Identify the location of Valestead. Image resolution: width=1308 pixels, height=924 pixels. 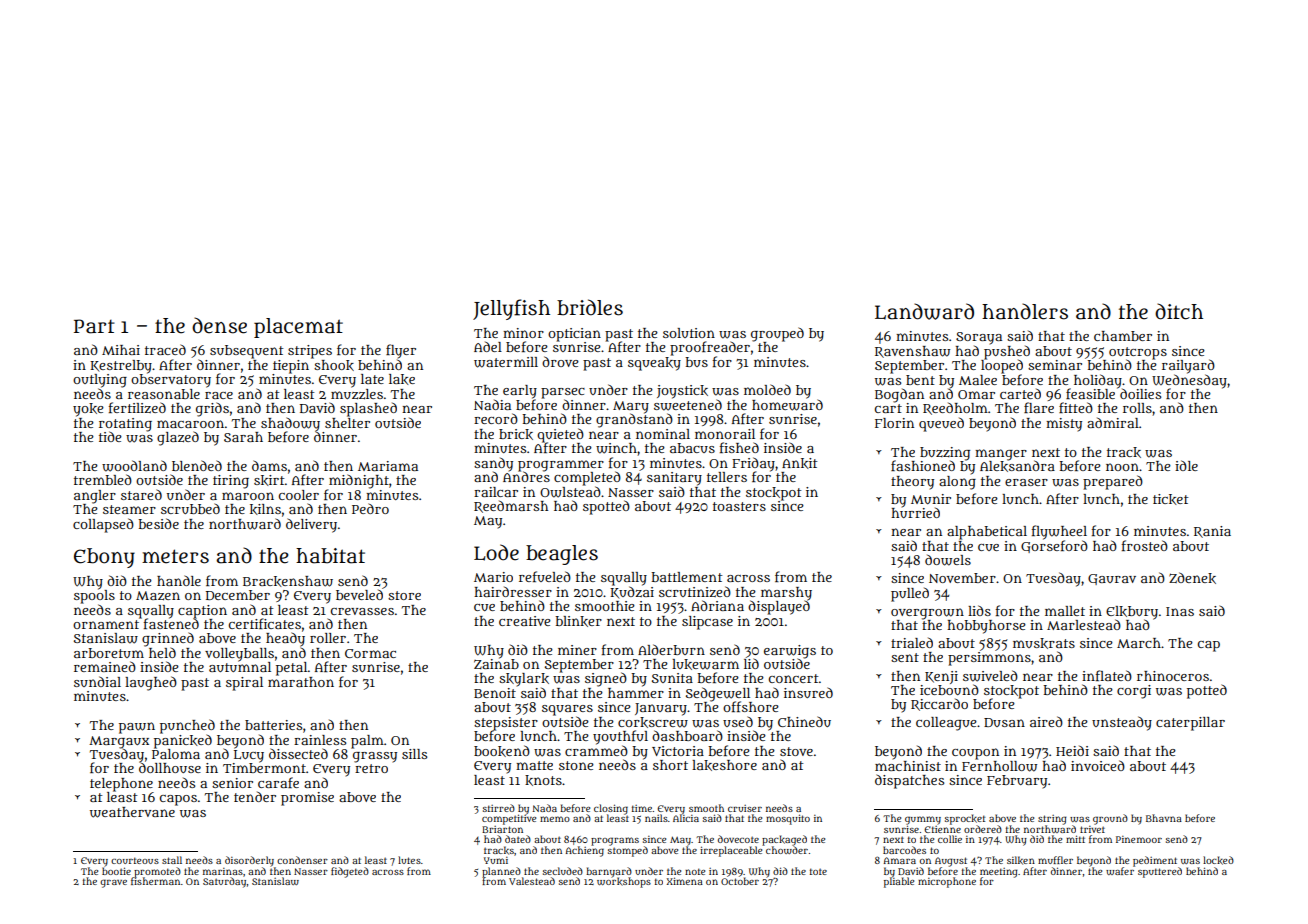
(532, 881).
